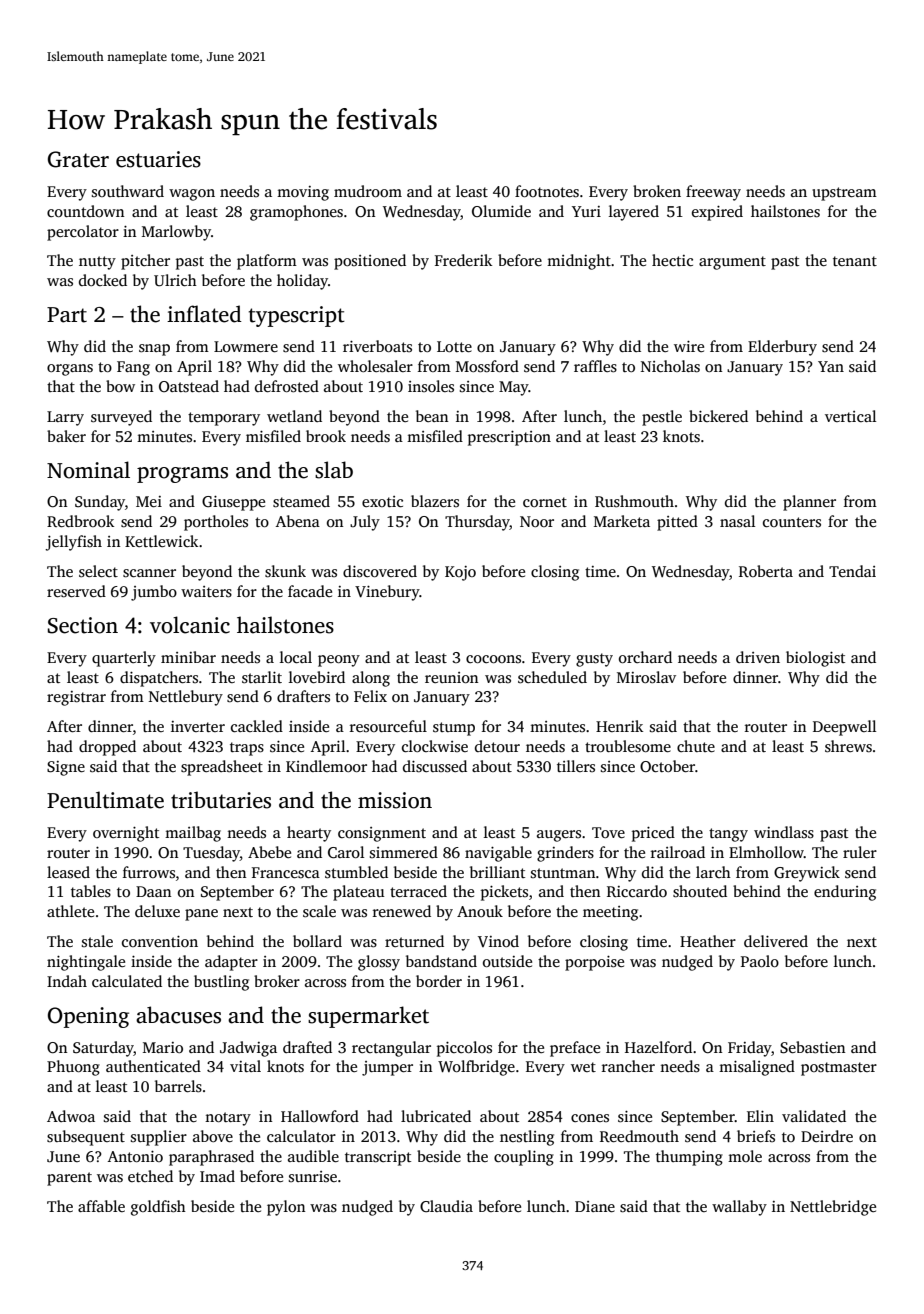  Describe the element at coordinates (326, 766) in the screenshot. I see `Kindlemoor` at that location.
